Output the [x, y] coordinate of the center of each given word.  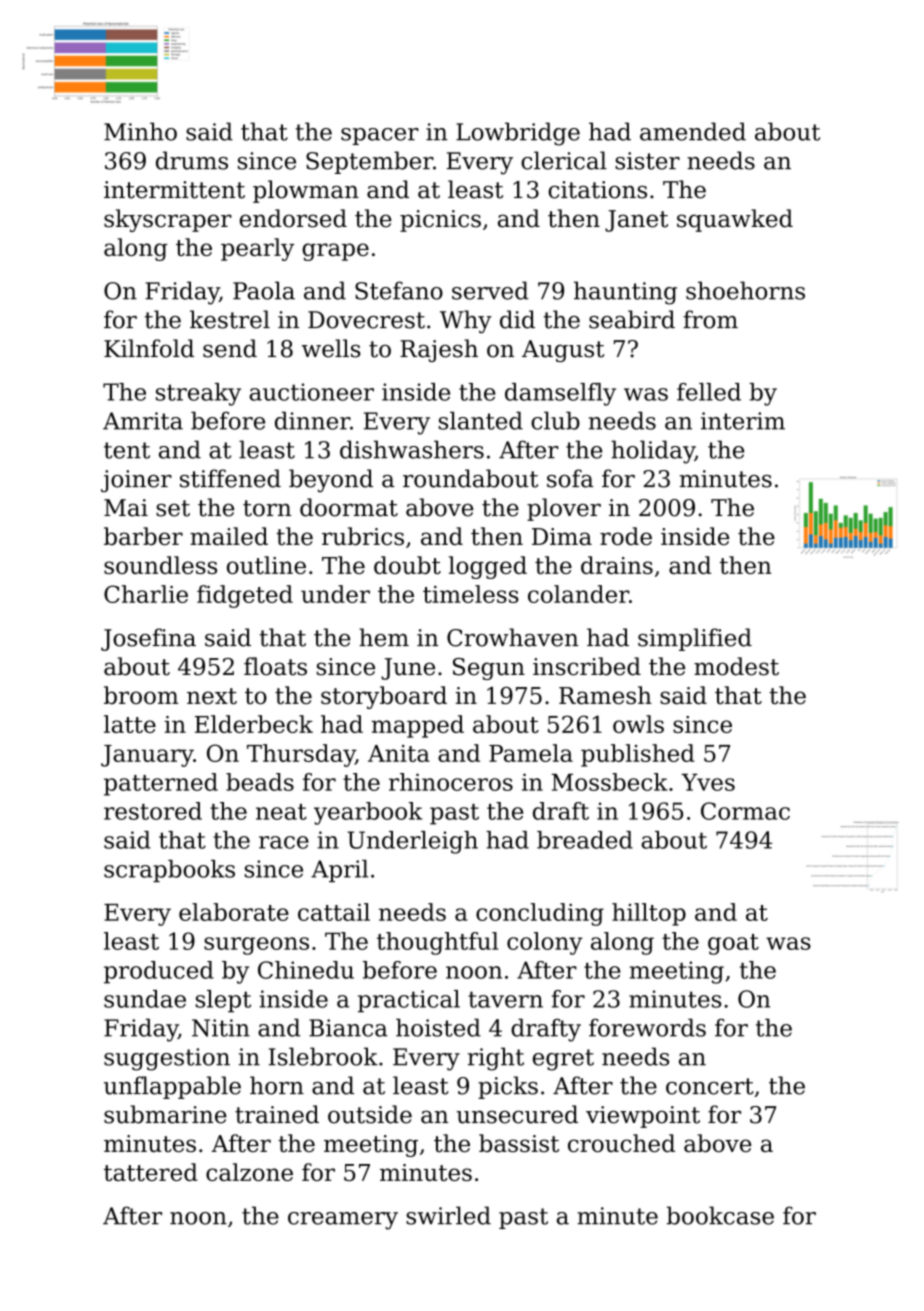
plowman [306, 191]
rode [626, 536]
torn [267, 508]
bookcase [720, 1215]
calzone [249, 1172]
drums [192, 160]
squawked [735, 220]
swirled [448, 1215]
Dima [562, 536]
